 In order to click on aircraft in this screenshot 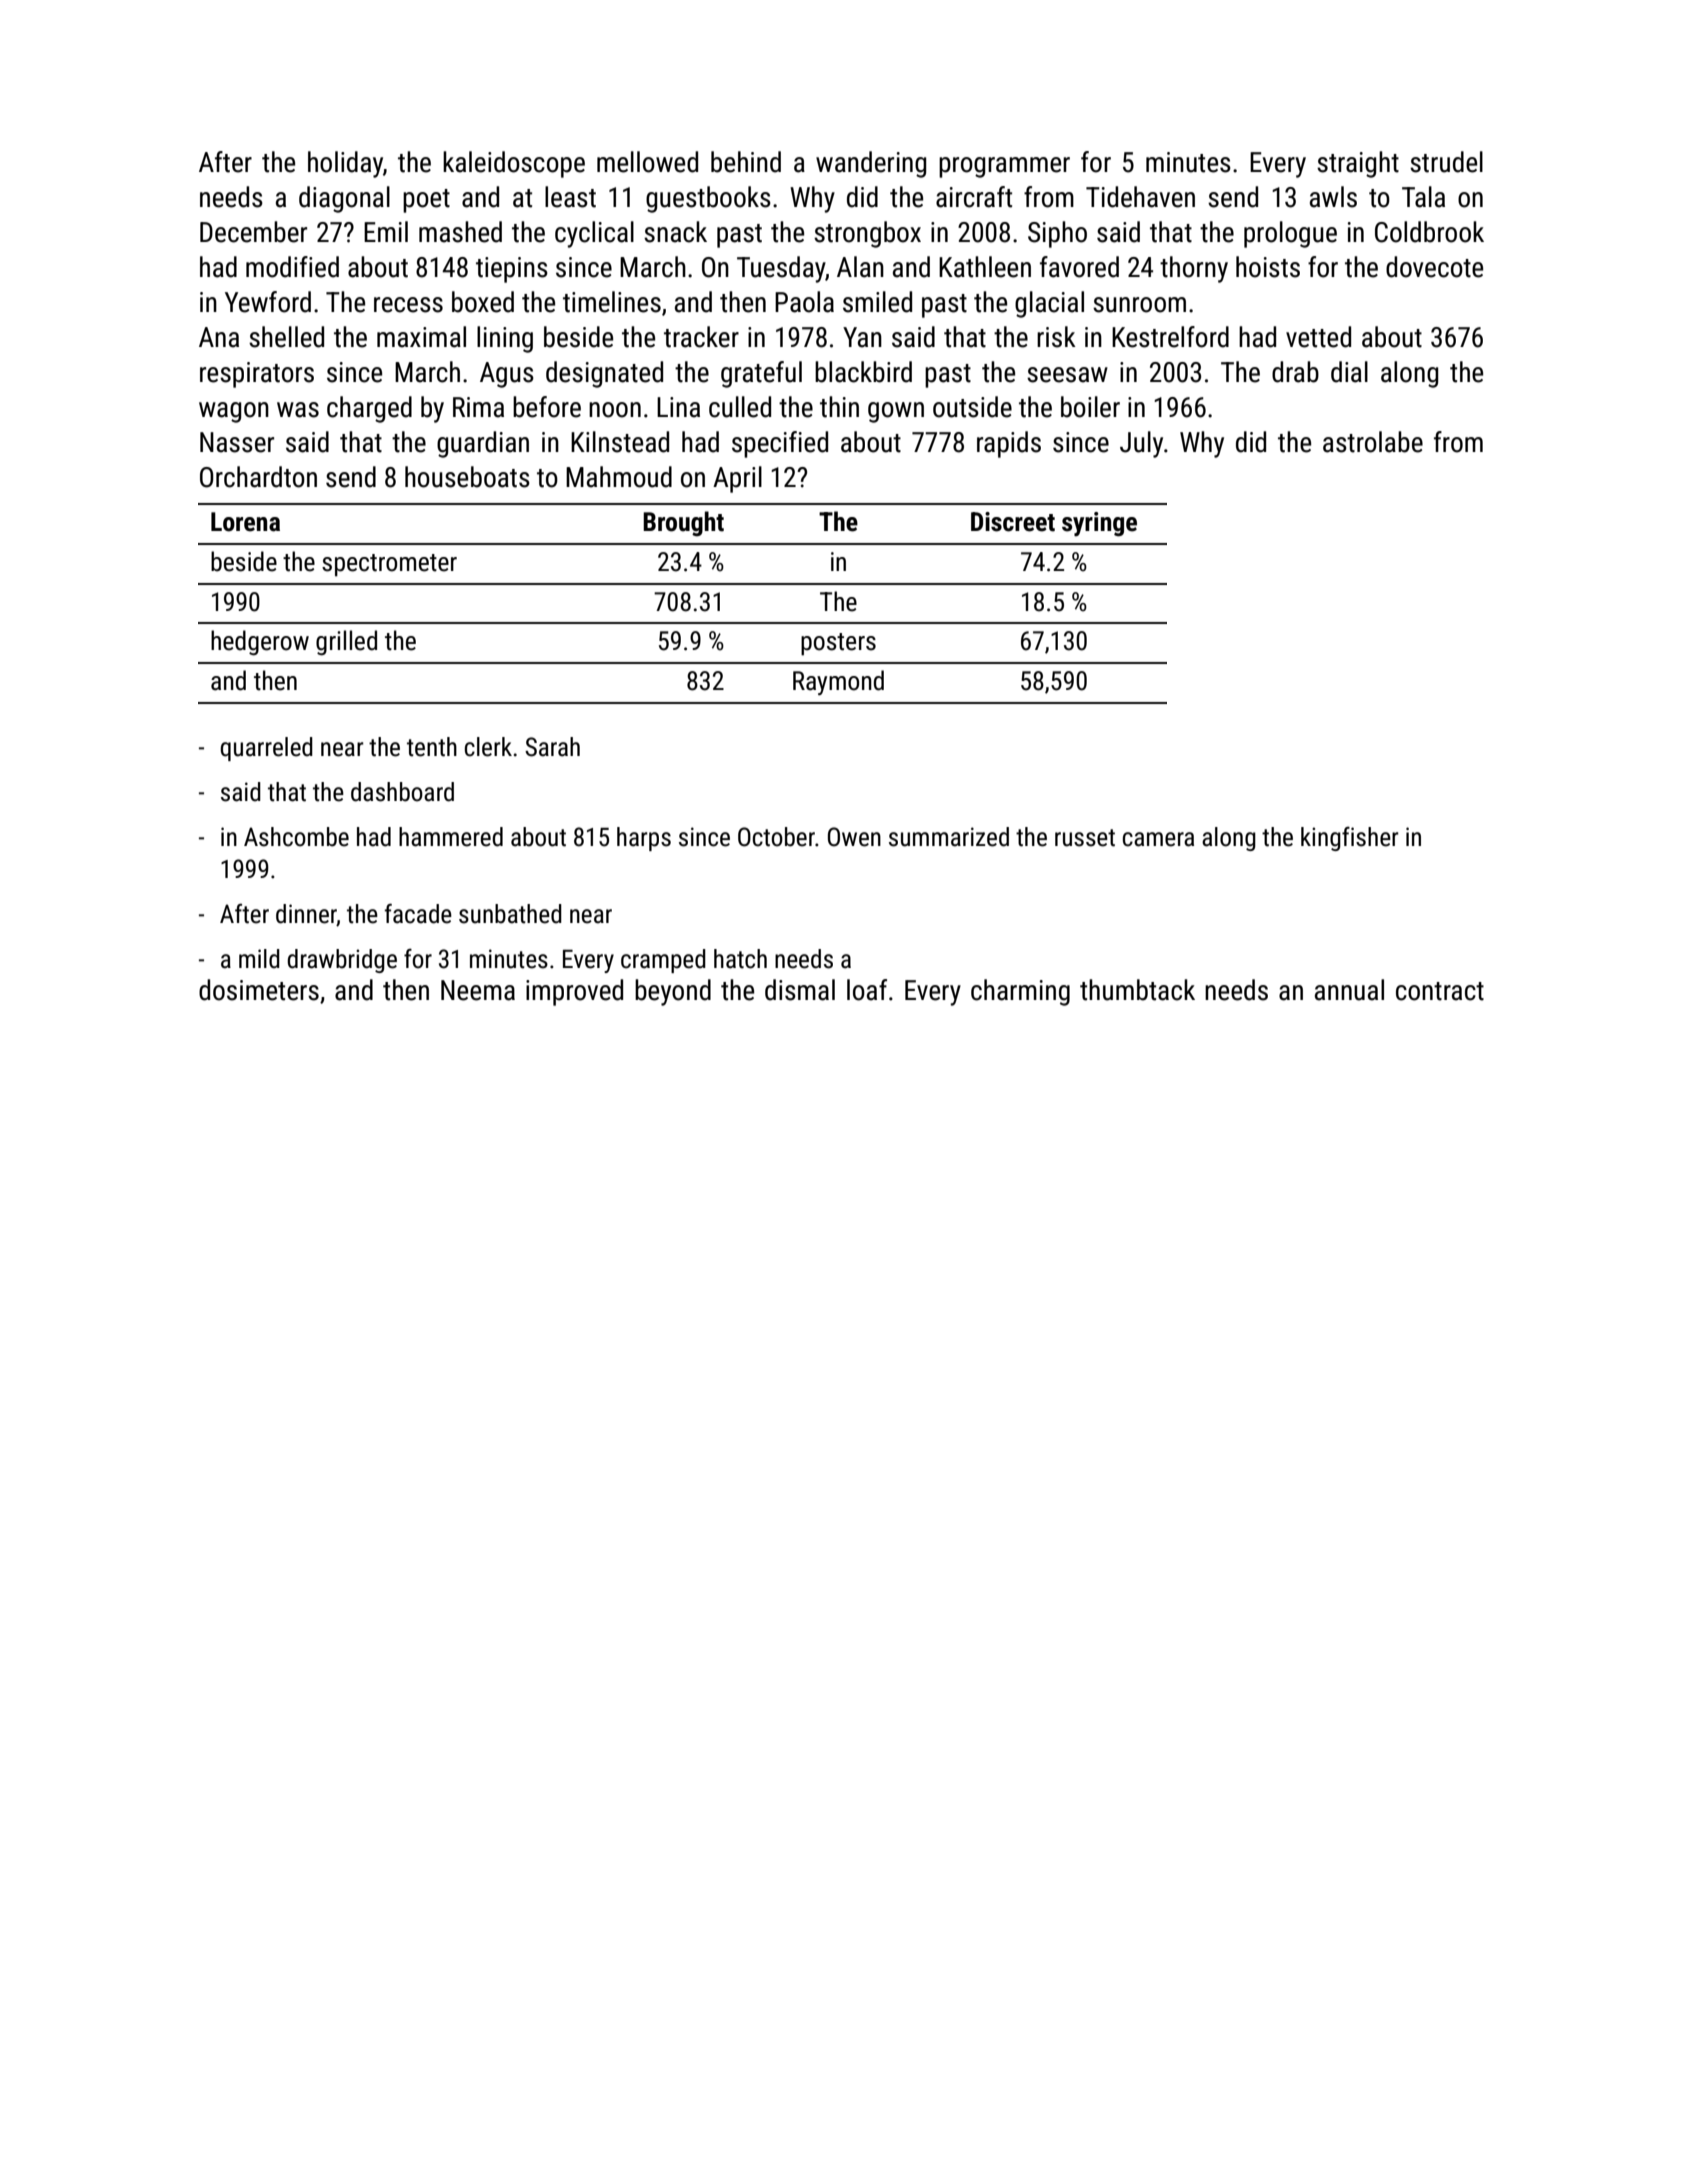, I will do `click(974, 197)`.
